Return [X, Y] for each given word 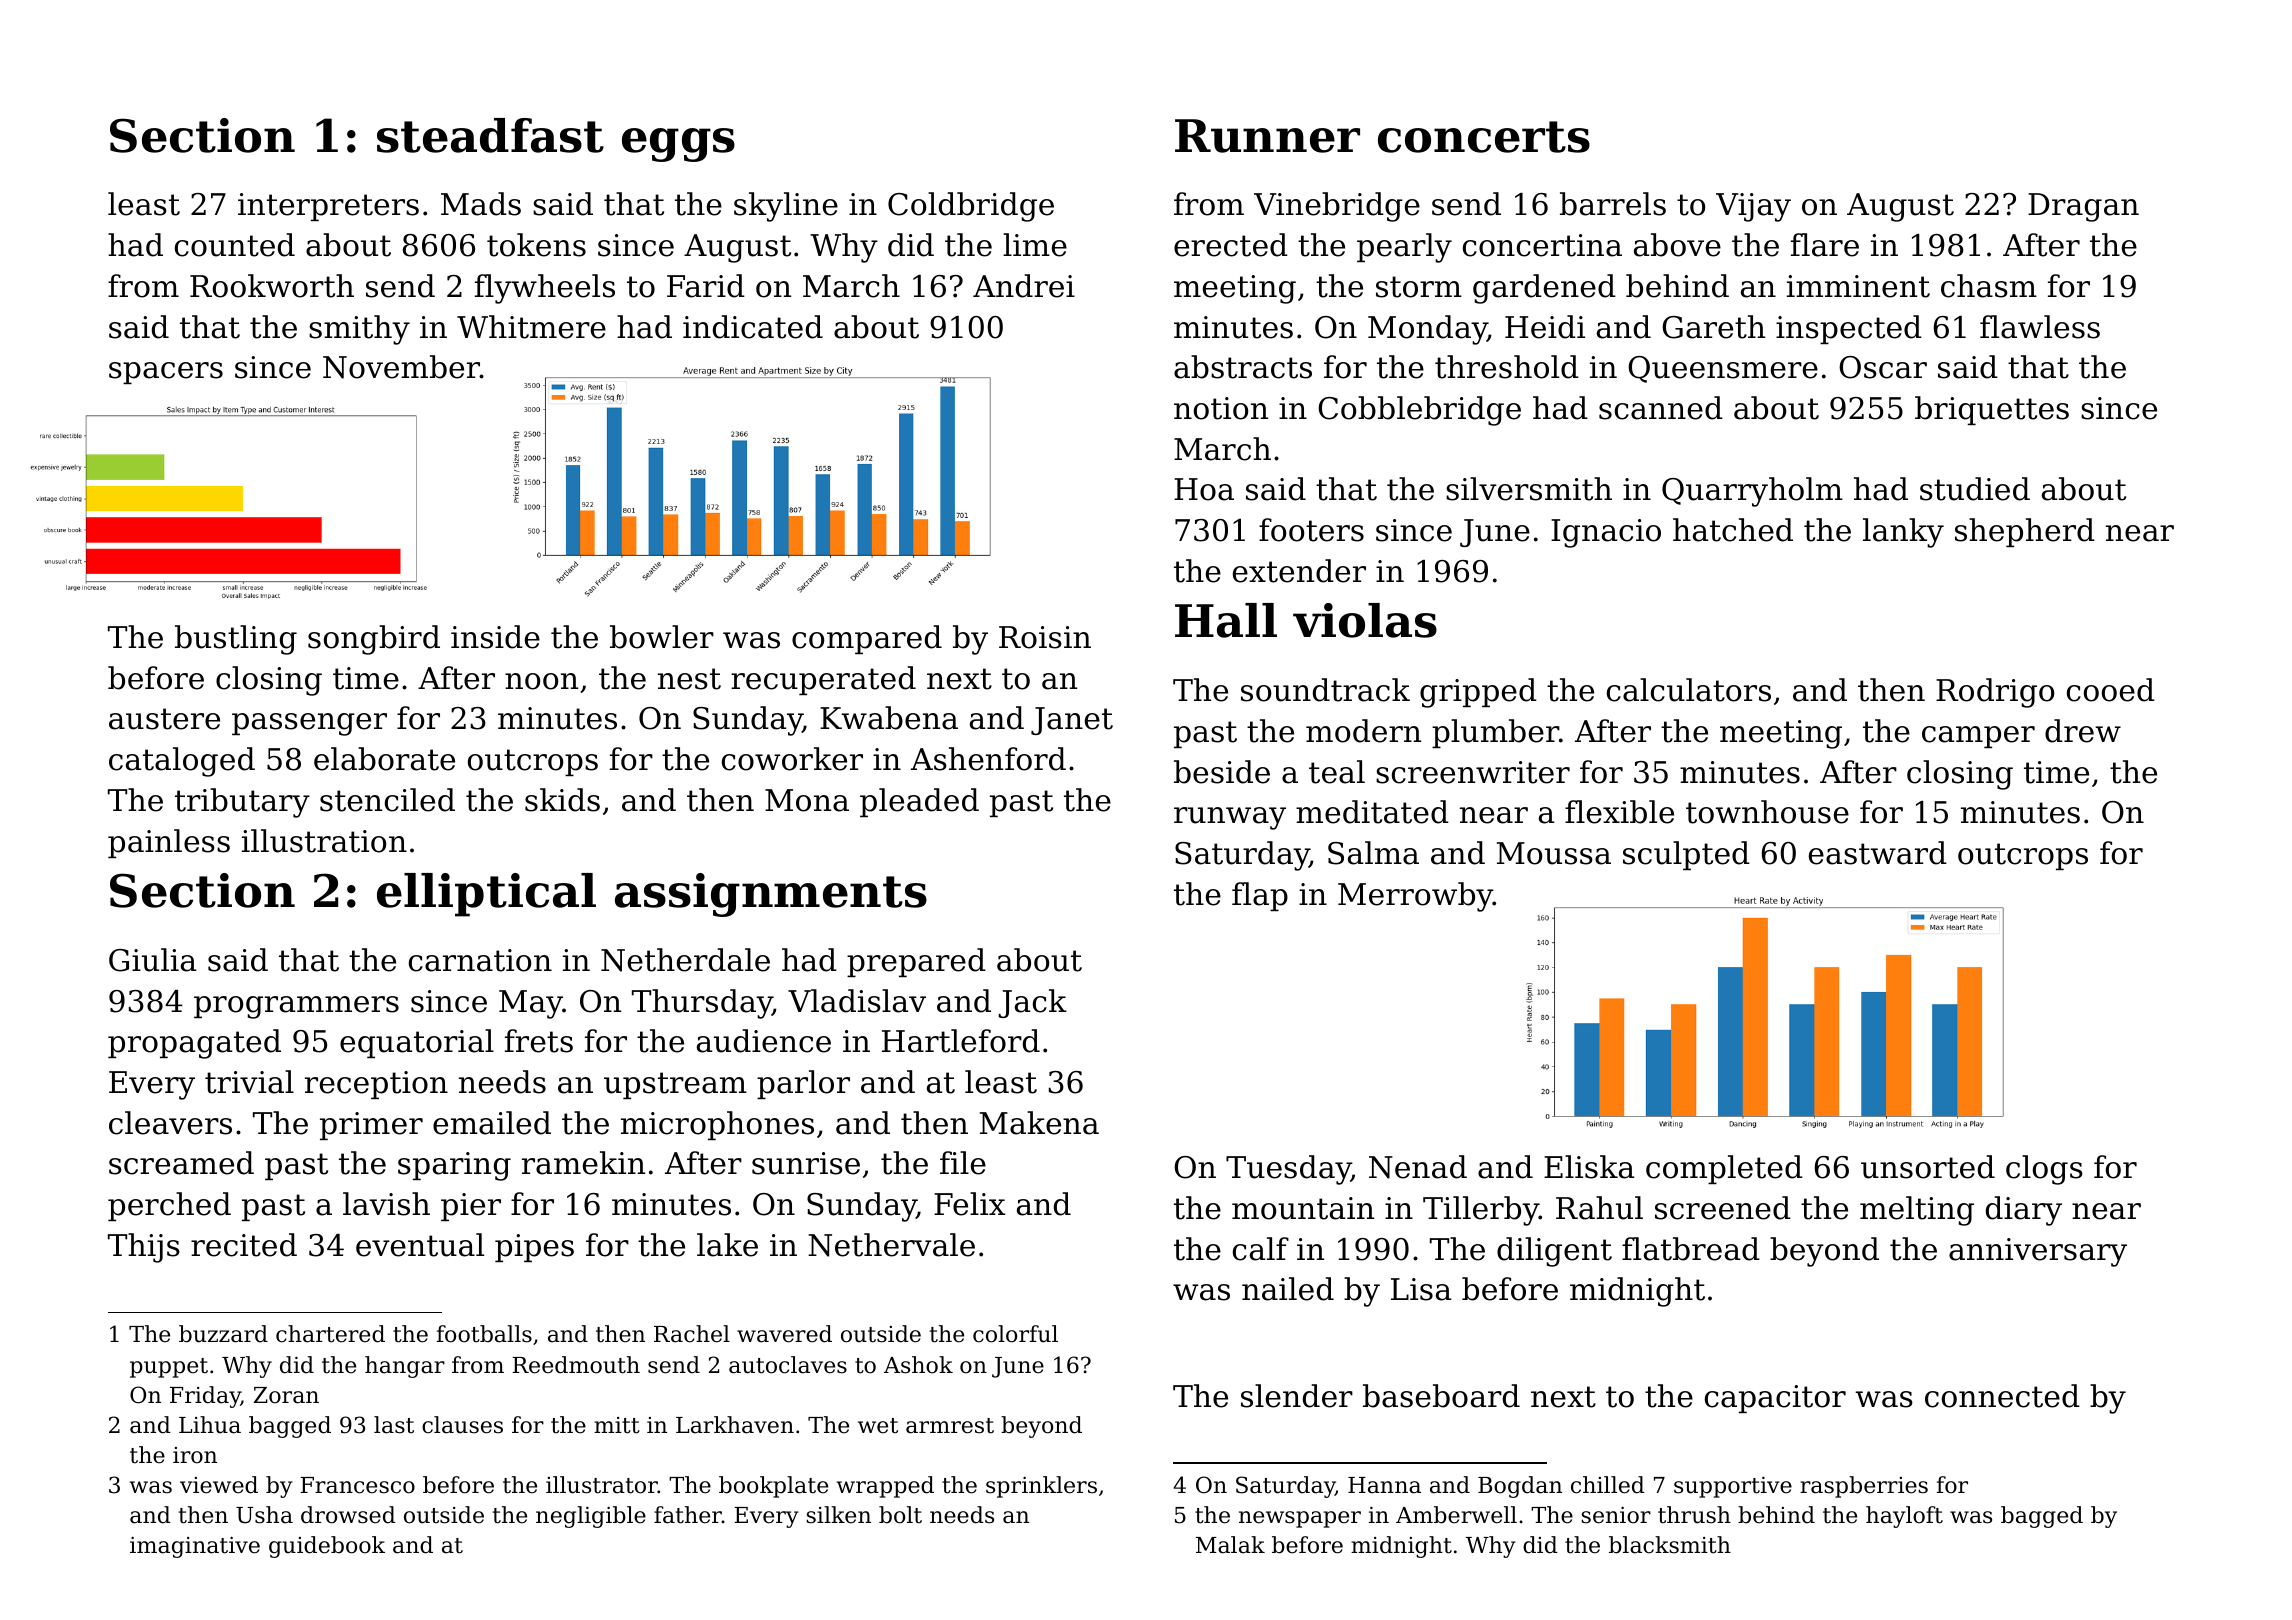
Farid [706, 286]
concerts [1484, 137]
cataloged [182, 762]
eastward [1878, 853]
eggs [678, 145]
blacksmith [1670, 1545]
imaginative [195, 1547]
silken [838, 1515]
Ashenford [988, 759]
